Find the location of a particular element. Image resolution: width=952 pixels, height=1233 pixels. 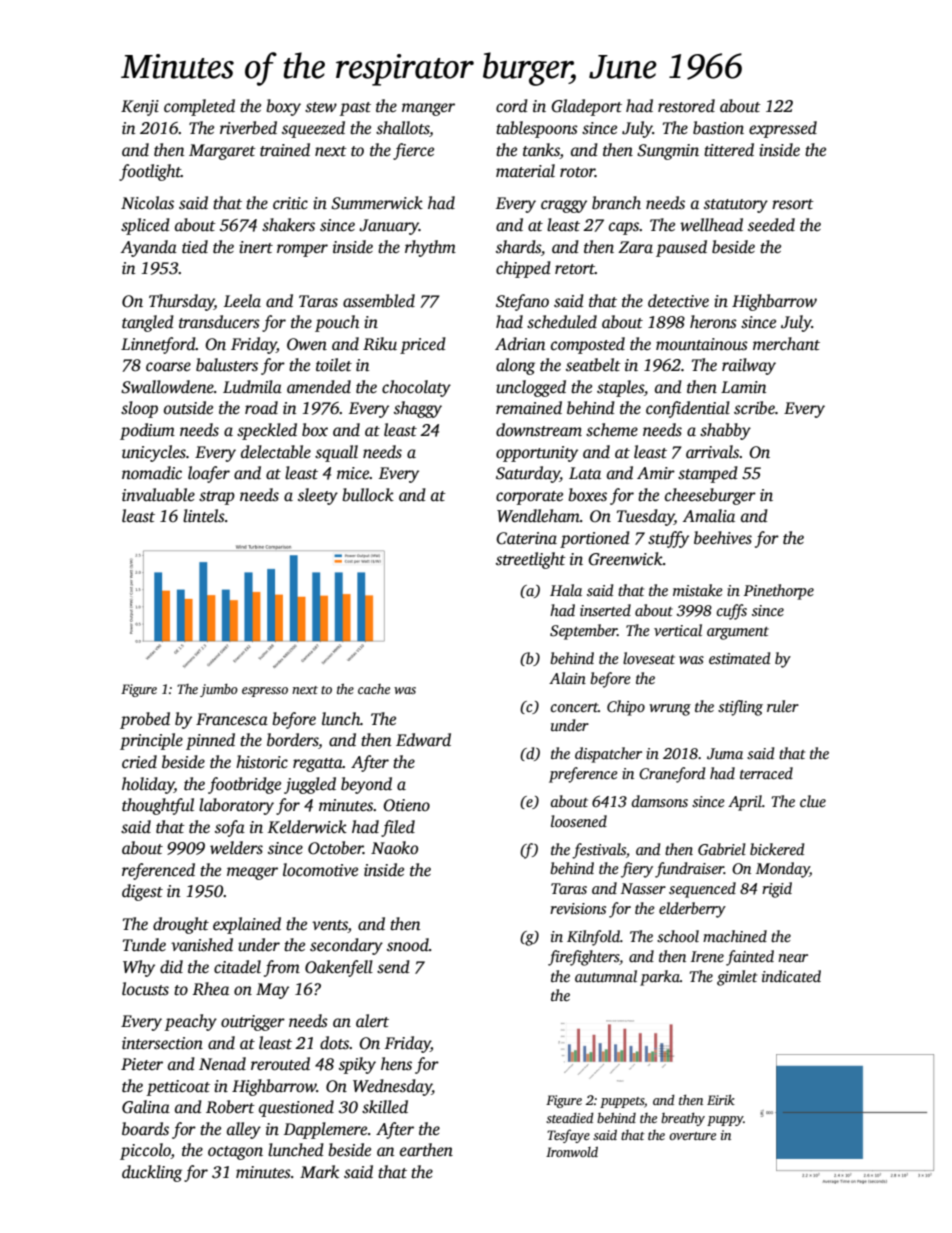

assembled is located at coordinates (379, 301).
